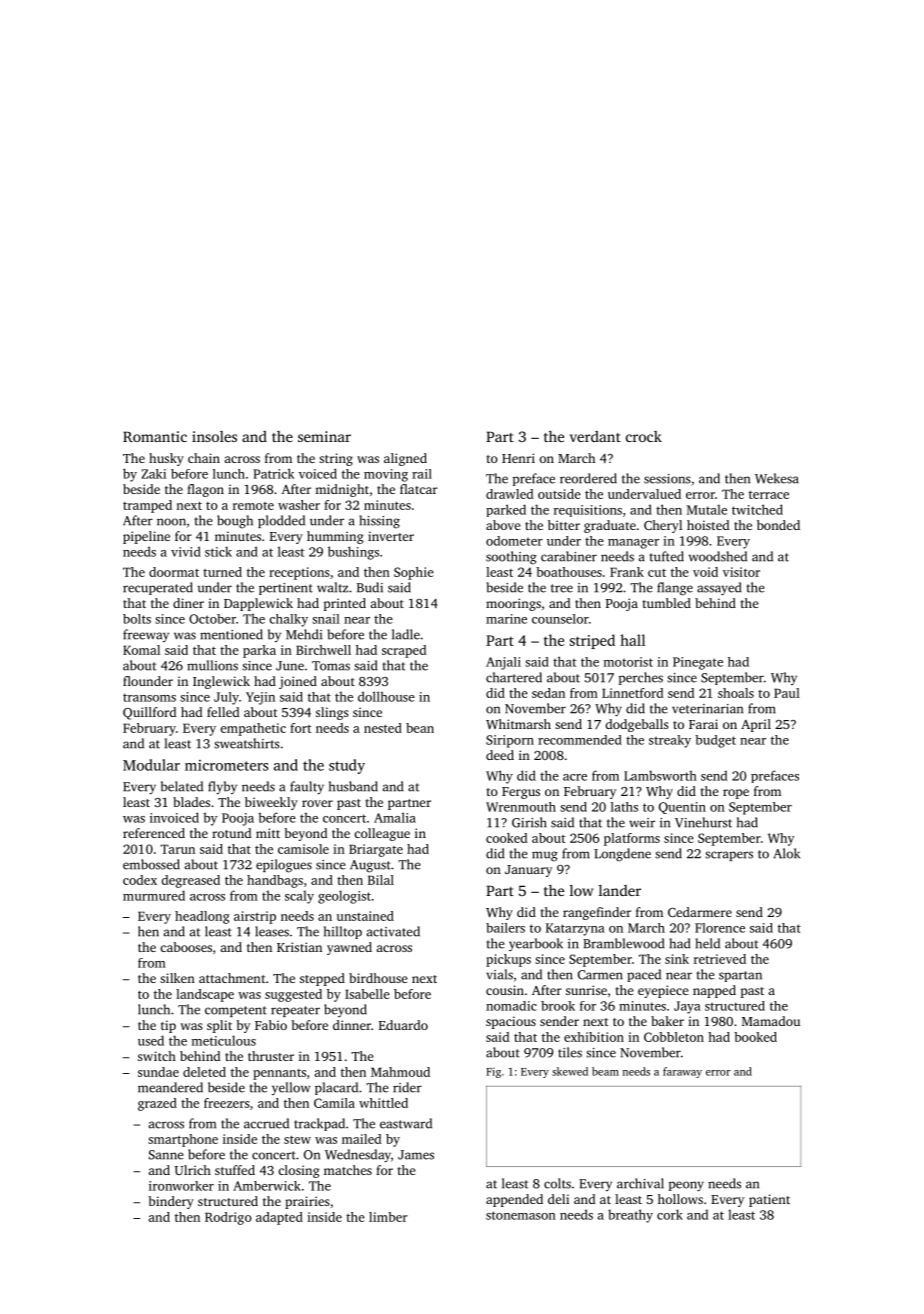 This screenshot has width=924, height=1314. Describe the element at coordinates (682, 1072) in the screenshot. I see `faraway` at that location.
